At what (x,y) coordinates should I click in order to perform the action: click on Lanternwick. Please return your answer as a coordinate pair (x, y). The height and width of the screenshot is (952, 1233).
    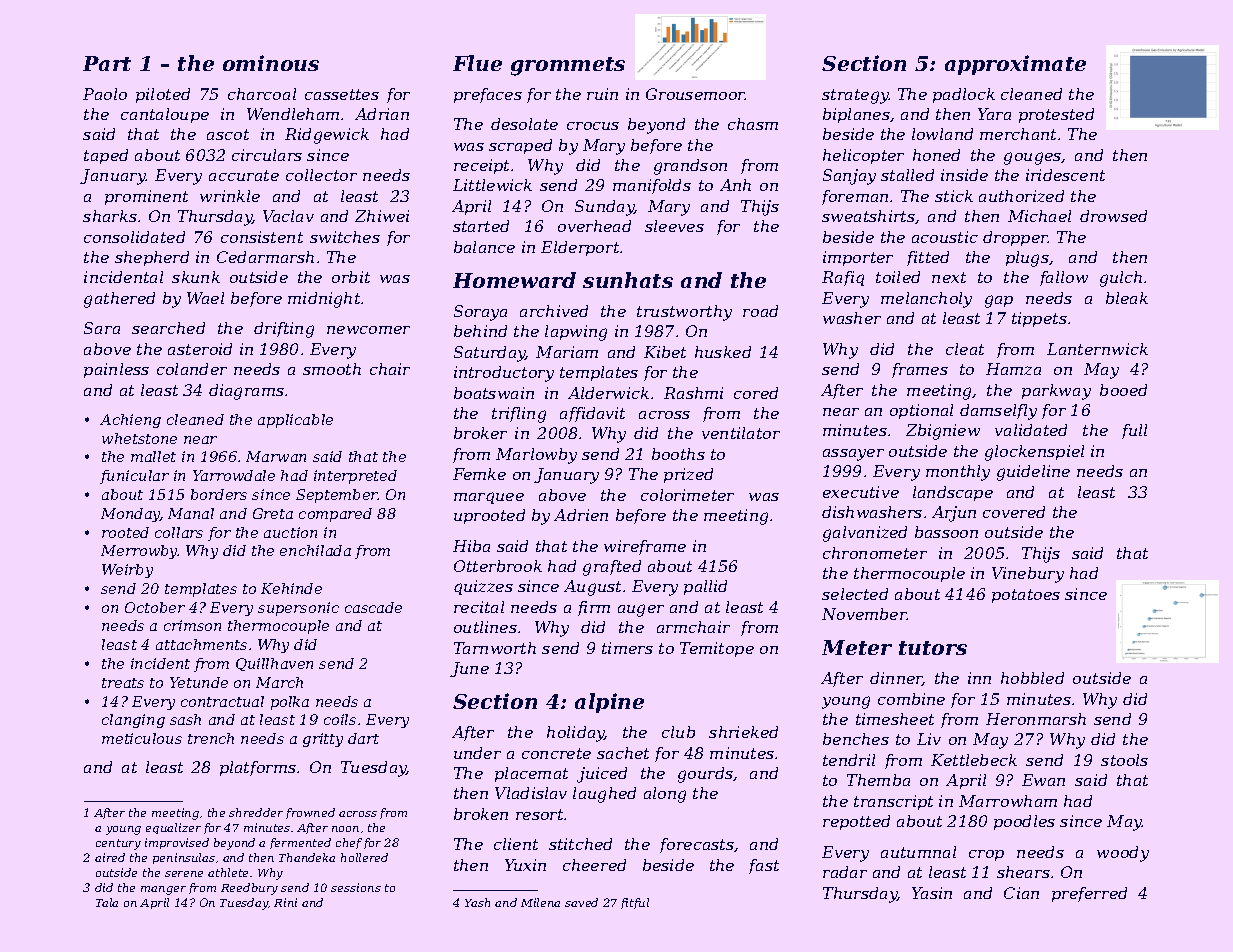
    Looking at the image, I should click on (1097, 349).
